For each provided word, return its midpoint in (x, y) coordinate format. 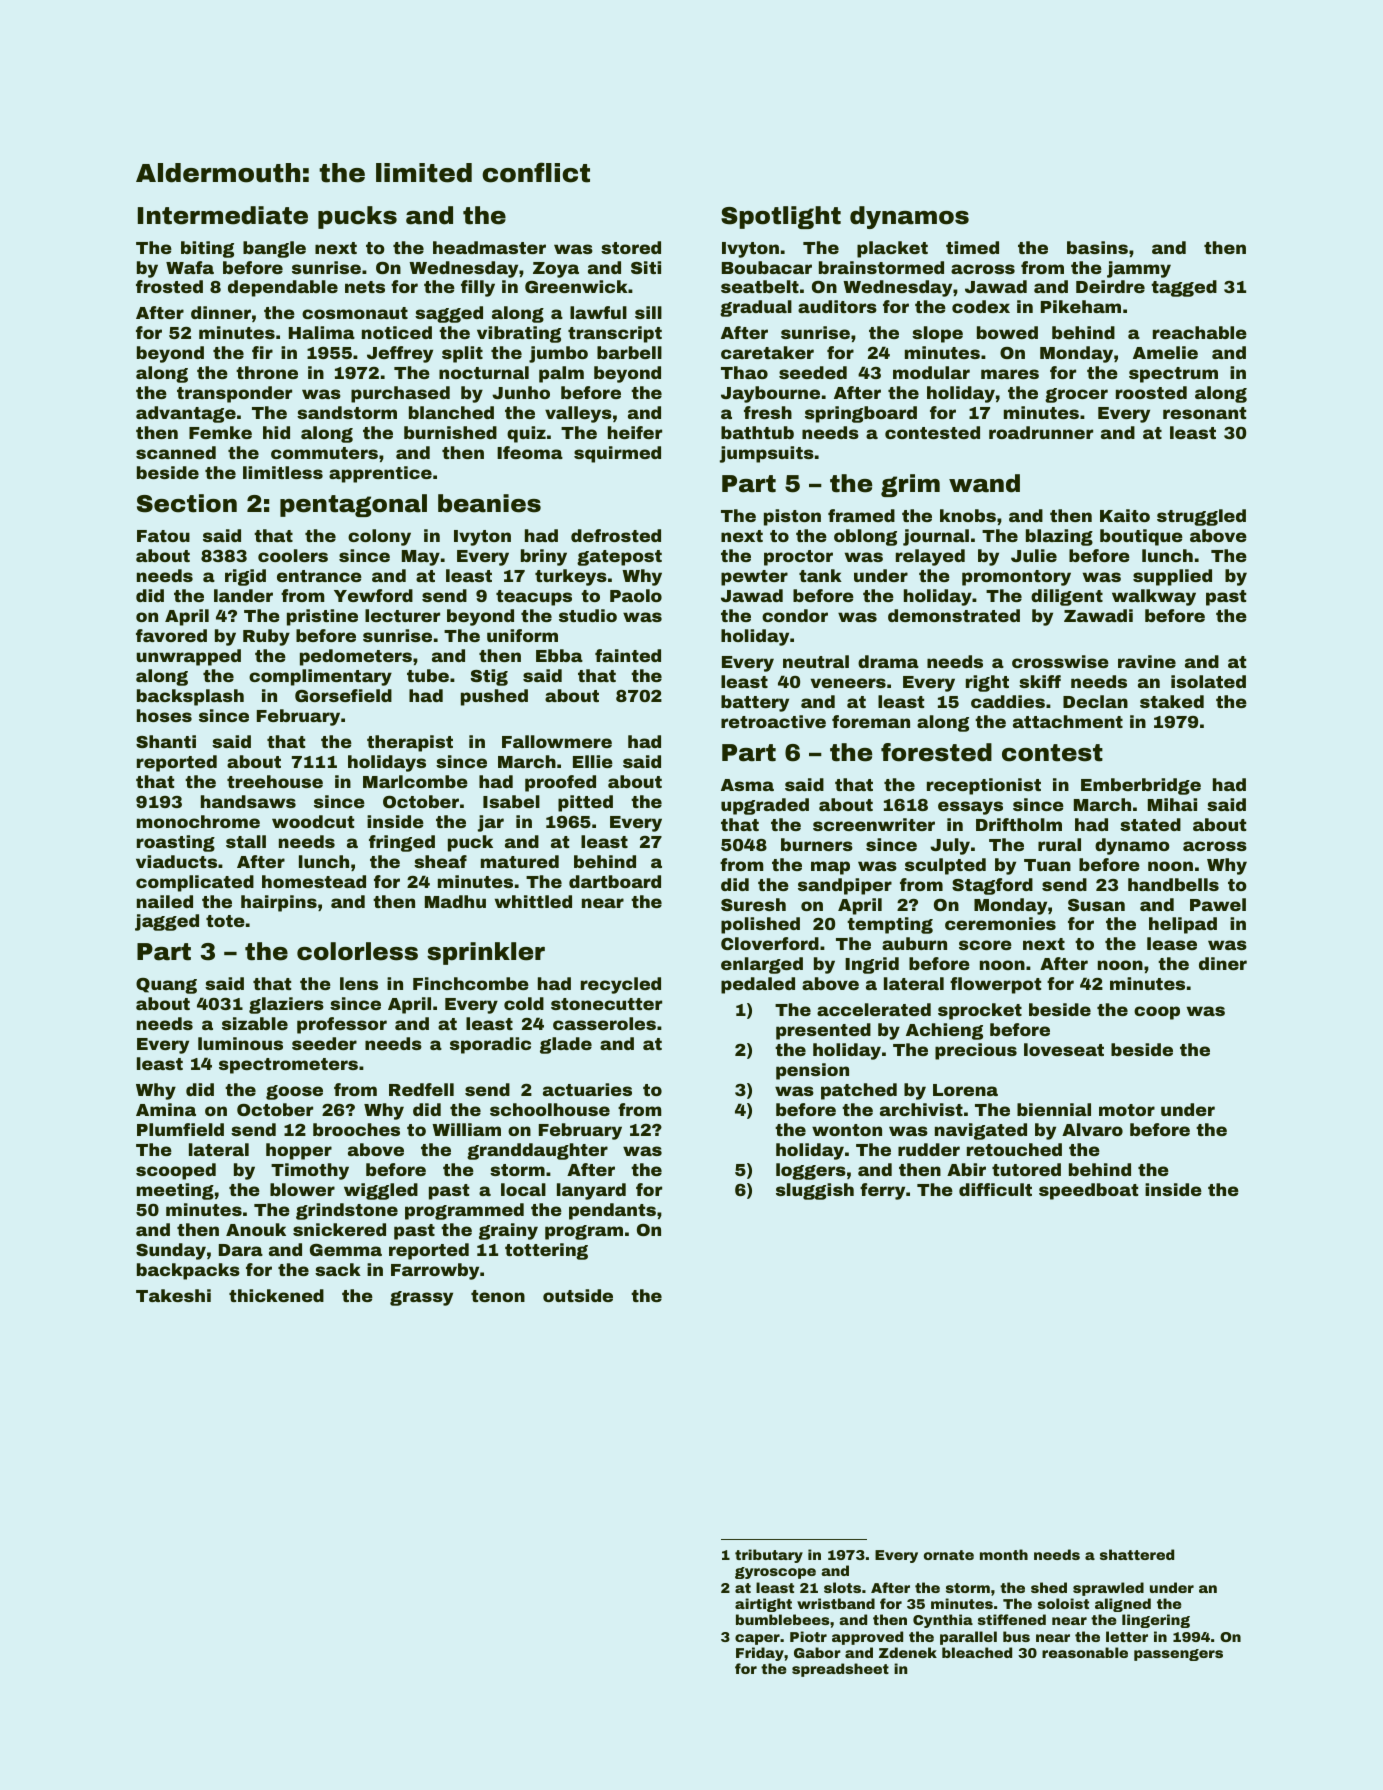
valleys (578, 414)
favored (171, 635)
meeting (175, 1191)
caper (757, 1639)
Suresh (753, 904)
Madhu (455, 901)
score (985, 945)
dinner (221, 312)
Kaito (1125, 515)
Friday (760, 1654)
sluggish (815, 1191)
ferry (882, 1191)
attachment (1068, 721)
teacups (534, 598)
